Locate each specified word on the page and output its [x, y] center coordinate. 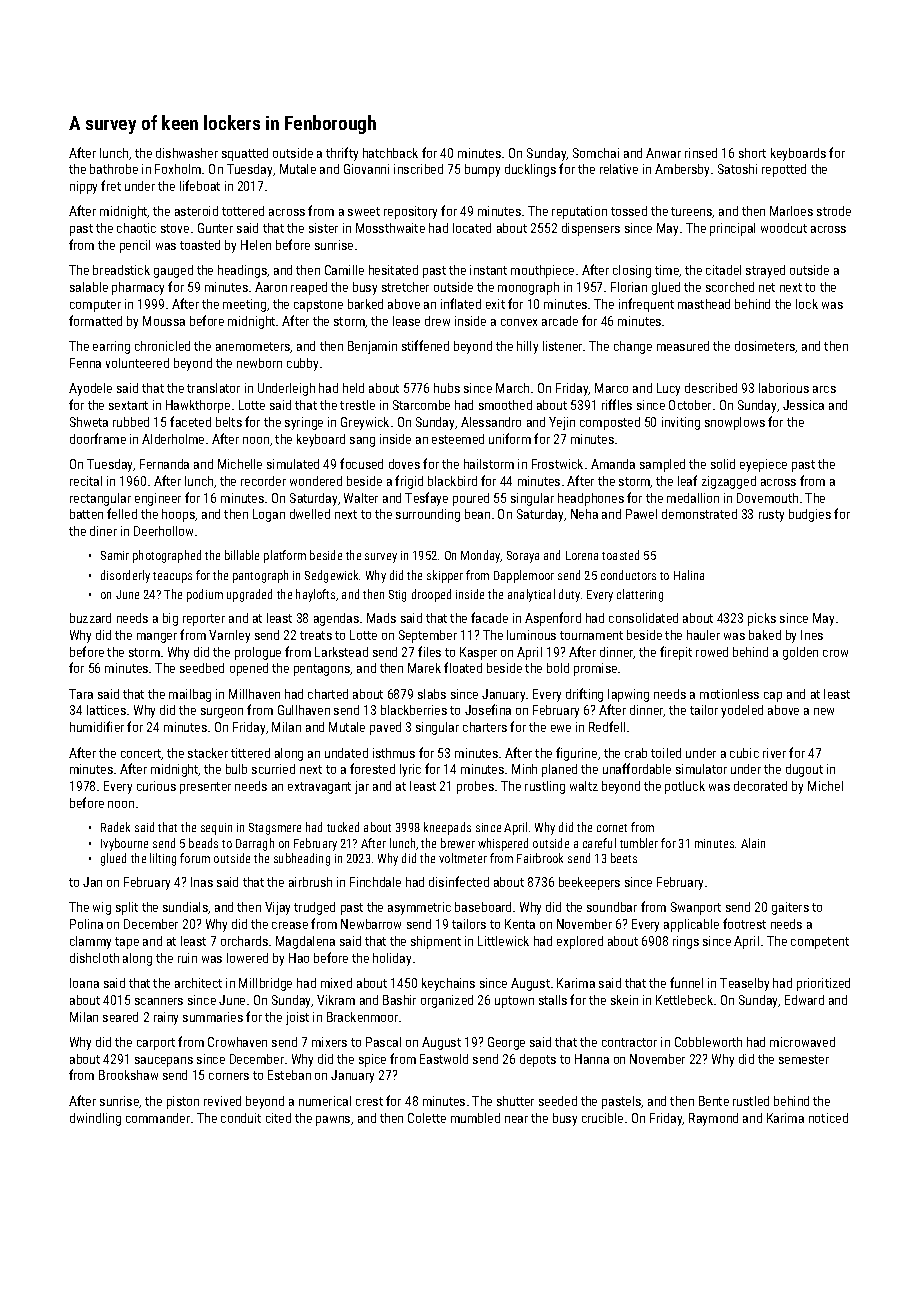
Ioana [84, 983]
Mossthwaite [390, 228]
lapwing [628, 695]
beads [203, 843]
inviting [681, 423]
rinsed [701, 153]
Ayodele [90, 389]
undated [346, 753]
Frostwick [557, 464]
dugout [804, 770]
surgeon [222, 713]
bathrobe [114, 169]
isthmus [394, 753]
